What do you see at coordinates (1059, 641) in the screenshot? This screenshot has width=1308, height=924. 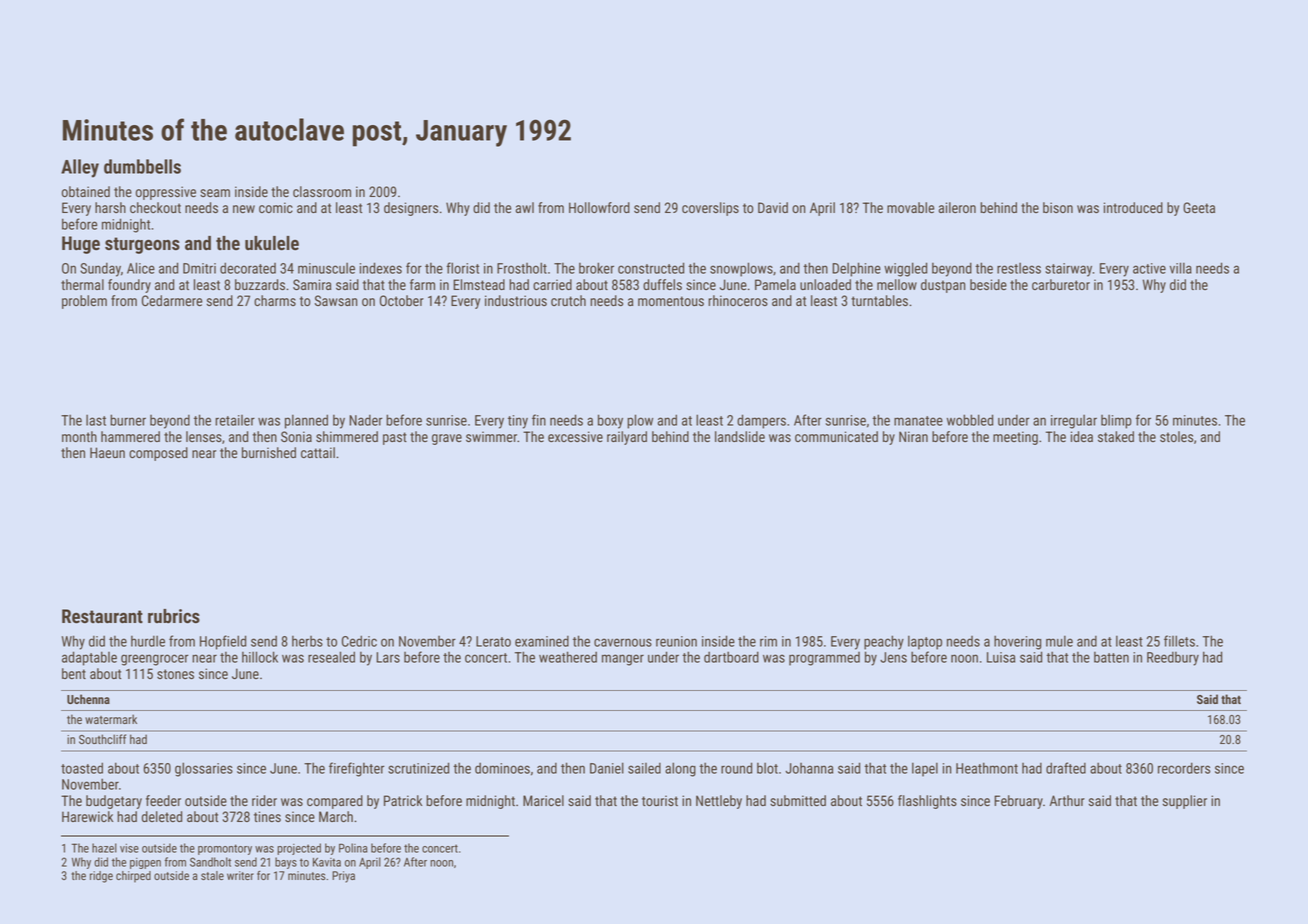 I see `mule` at bounding box center [1059, 641].
